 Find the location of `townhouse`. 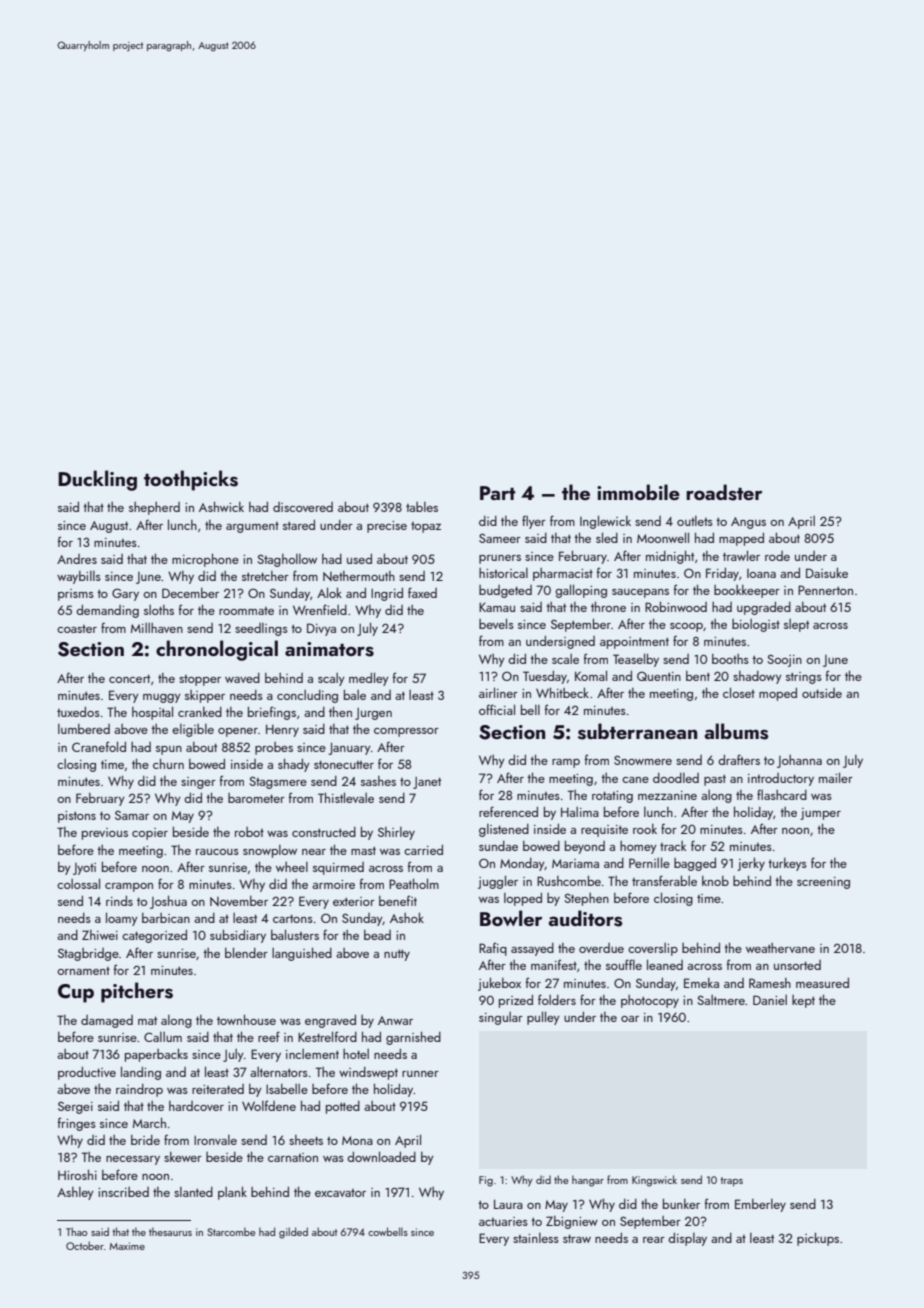

townhouse is located at coordinates (246, 1020).
